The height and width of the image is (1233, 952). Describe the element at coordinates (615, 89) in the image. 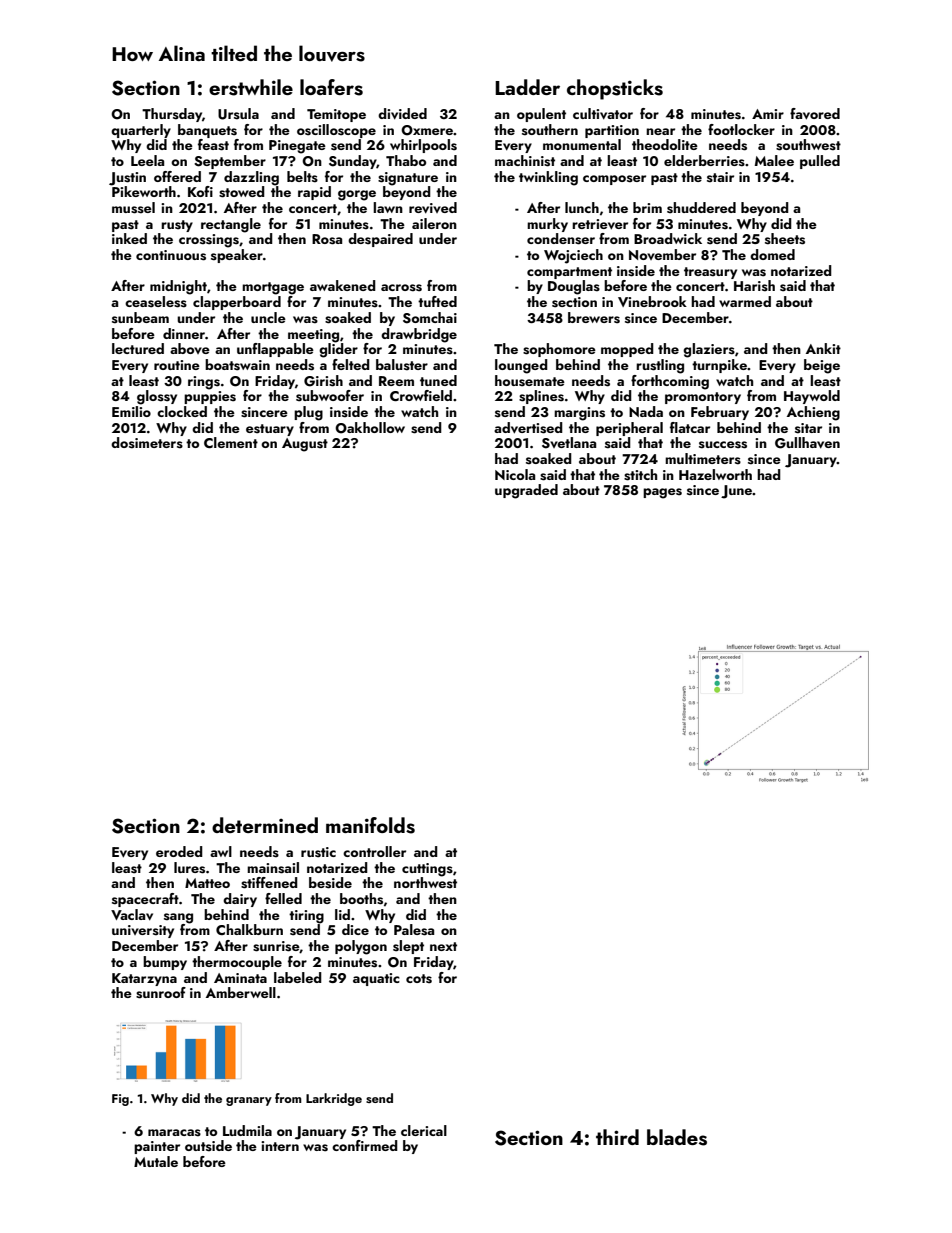

I see `chopsticks` at that location.
